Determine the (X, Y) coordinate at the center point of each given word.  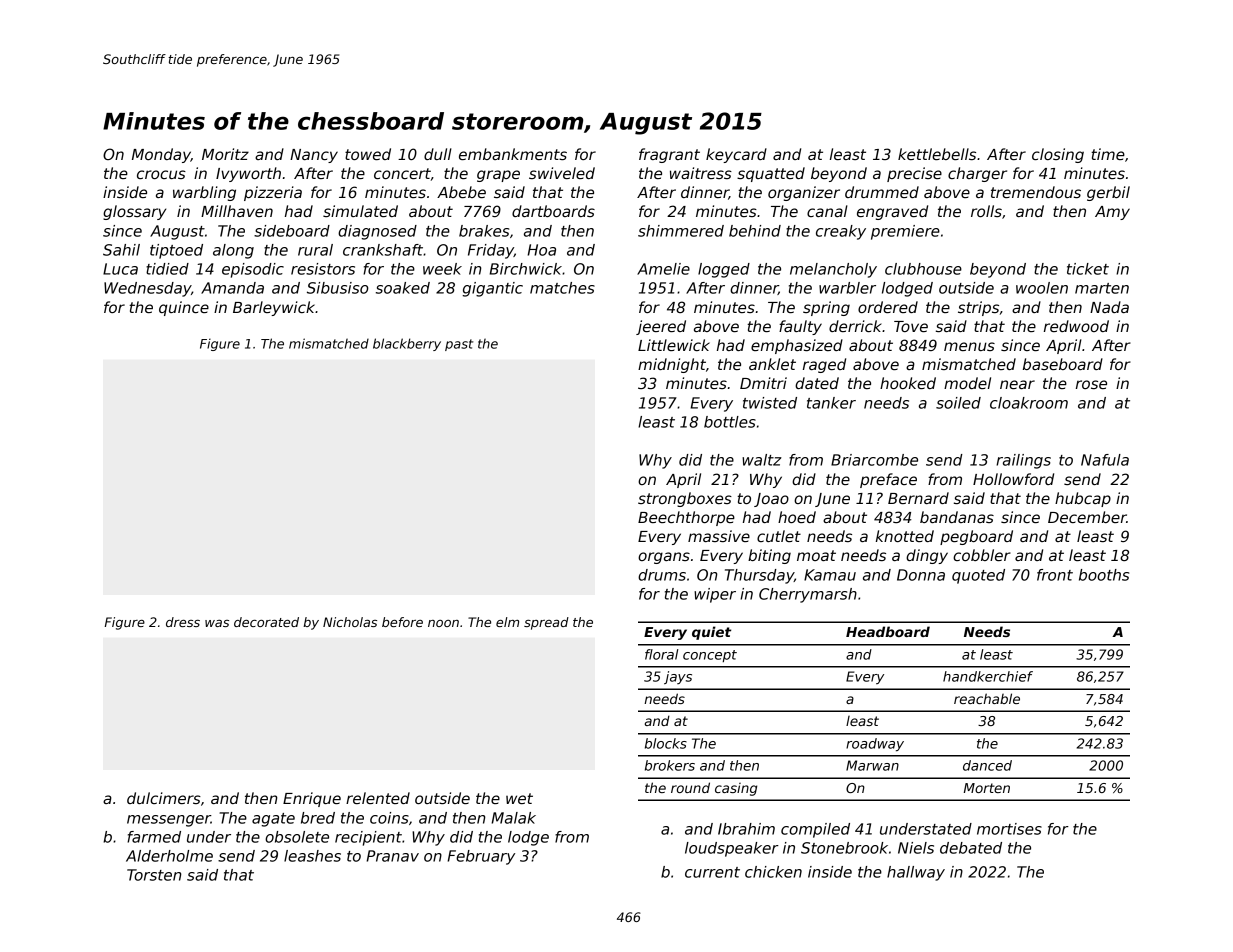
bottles (730, 422)
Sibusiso (338, 288)
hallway (916, 873)
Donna (921, 575)
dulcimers (164, 798)
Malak (513, 818)
